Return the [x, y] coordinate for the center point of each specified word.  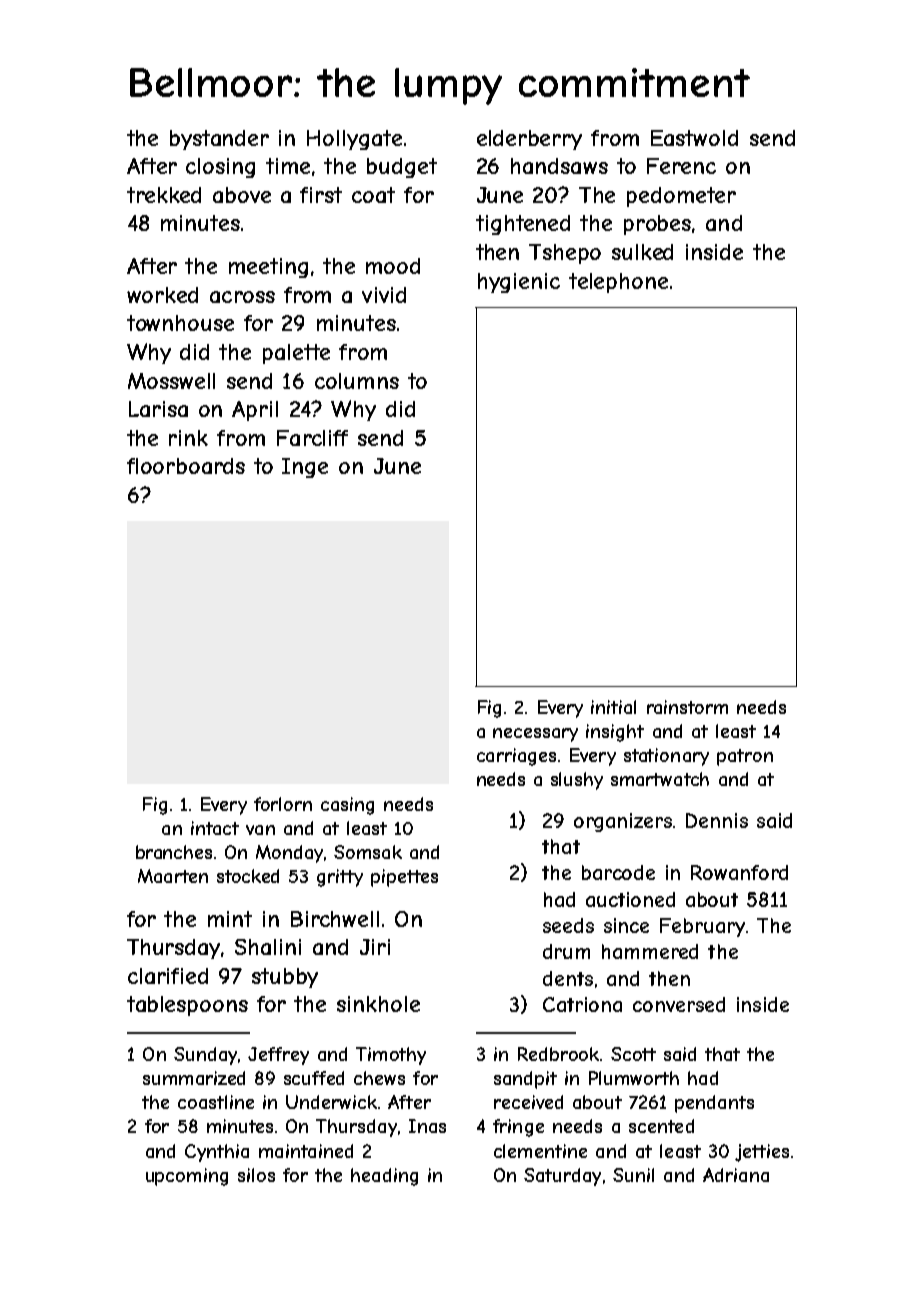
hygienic [519, 283]
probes [657, 225]
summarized [194, 1078]
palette [296, 354]
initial [613, 707]
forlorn [283, 804]
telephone [618, 283]
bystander [219, 140]
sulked [642, 252]
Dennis [717, 820]
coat [373, 195]
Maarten [173, 876]
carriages [516, 757]
